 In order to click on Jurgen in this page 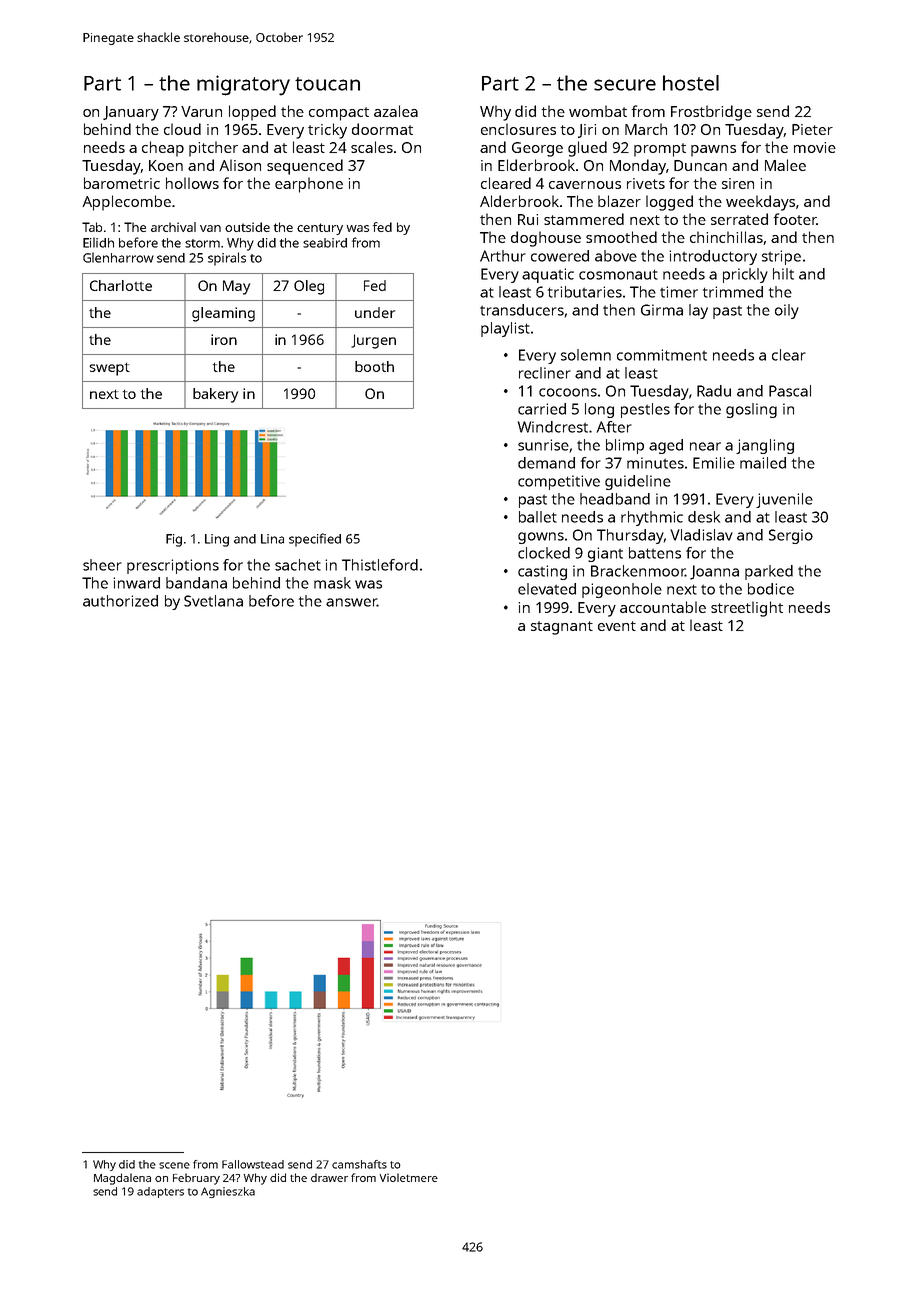, I will do `click(373, 341)`.
